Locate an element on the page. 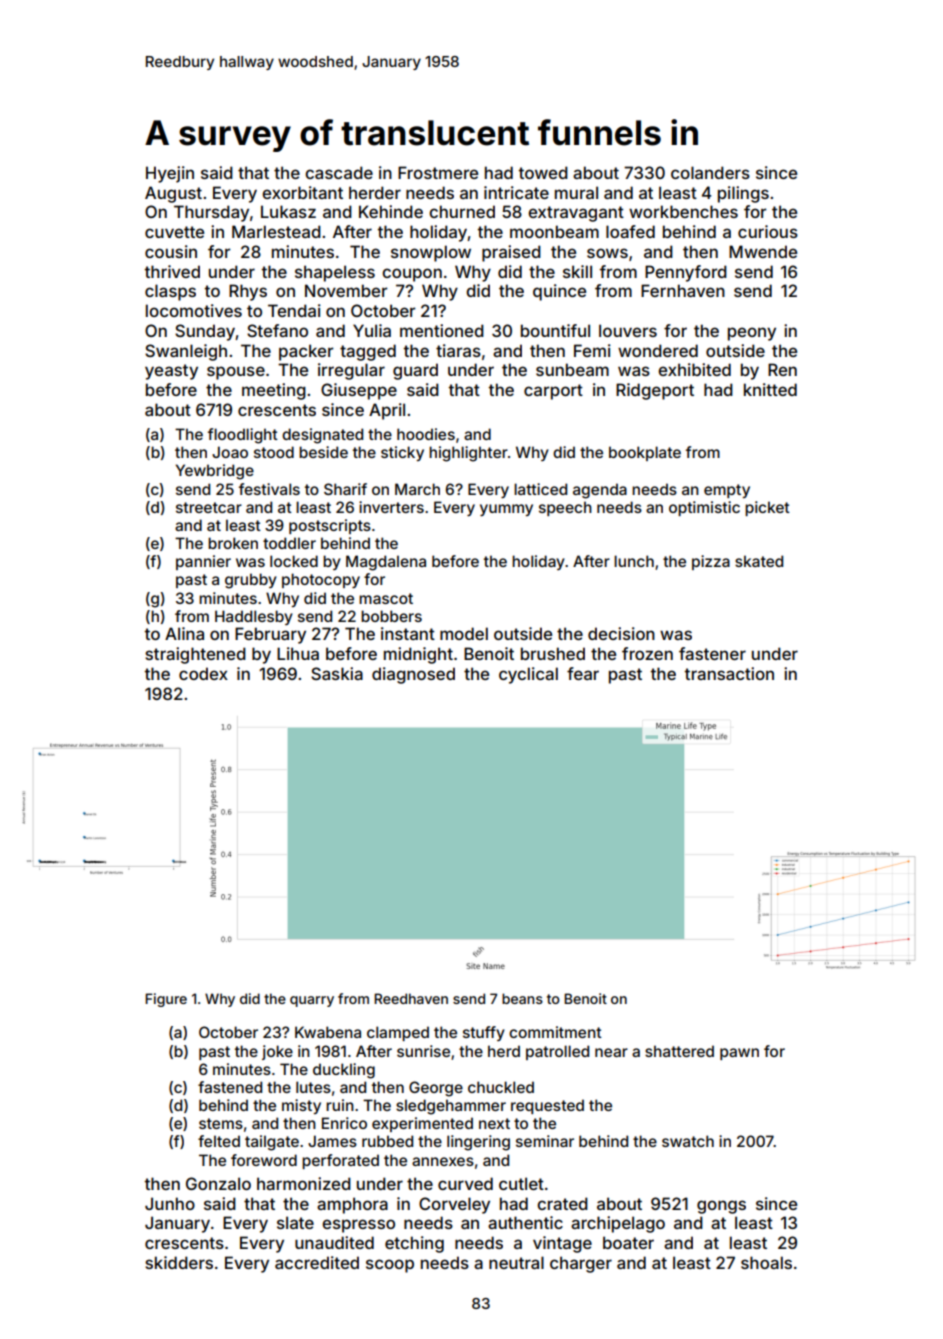  cyclical is located at coordinates (528, 675).
